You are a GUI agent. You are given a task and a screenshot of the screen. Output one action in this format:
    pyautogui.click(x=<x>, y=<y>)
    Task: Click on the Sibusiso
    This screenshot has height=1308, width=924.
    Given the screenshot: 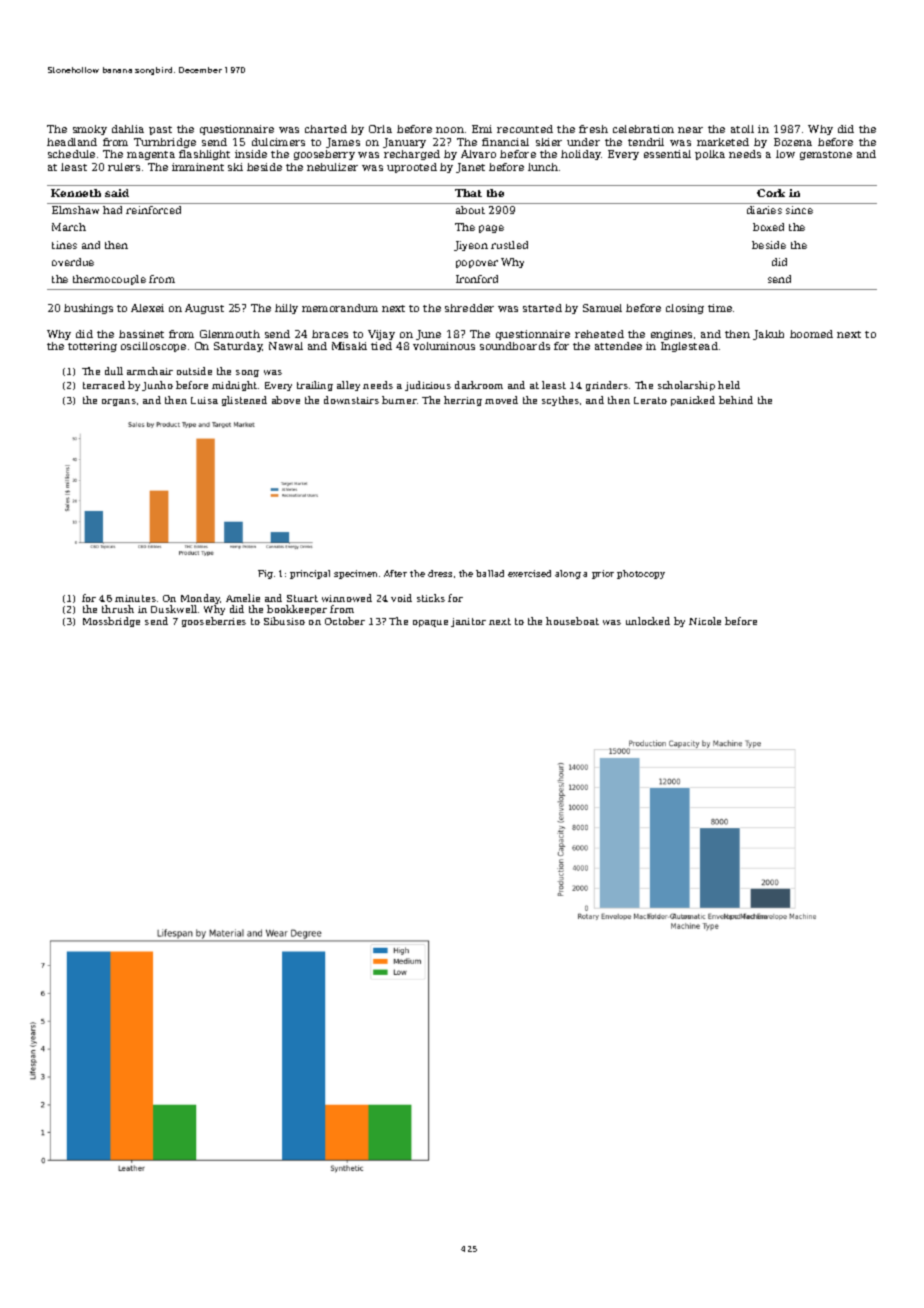 What is the action you would take?
    pyautogui.click(x=284, y=621)
